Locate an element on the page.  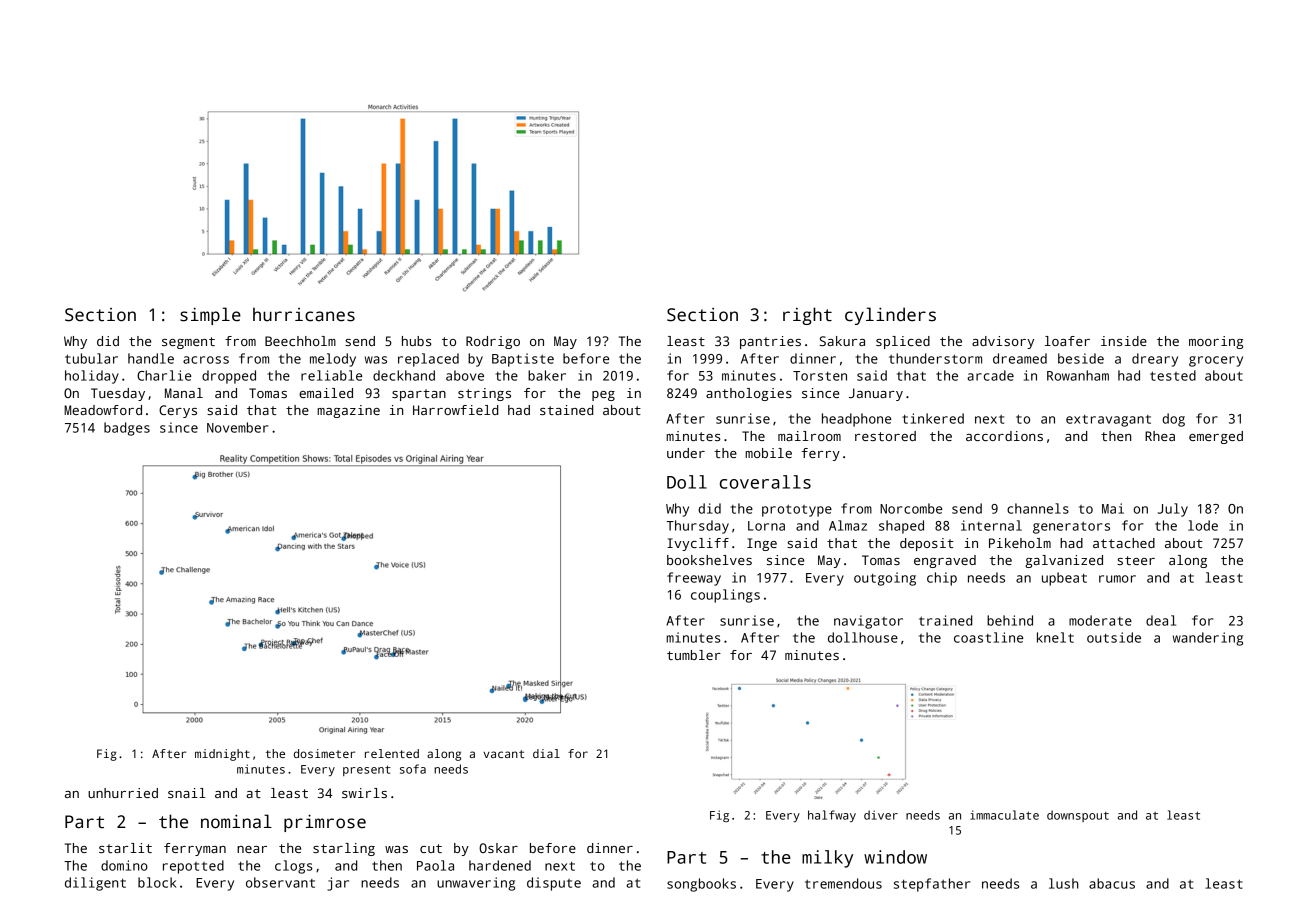
Rhea is located at coordinates (1160, 436).
